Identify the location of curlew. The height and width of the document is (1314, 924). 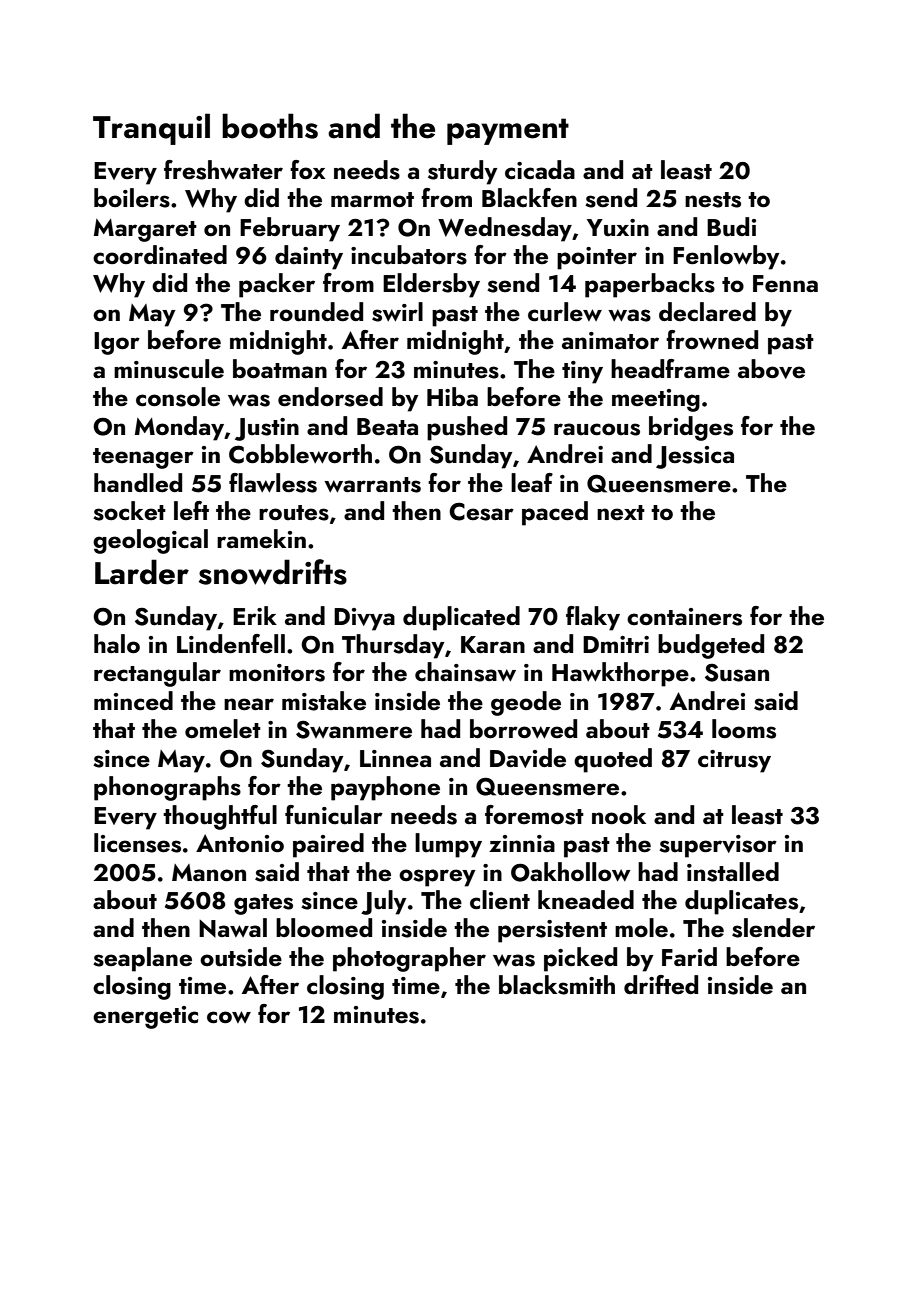
(565, 312).
